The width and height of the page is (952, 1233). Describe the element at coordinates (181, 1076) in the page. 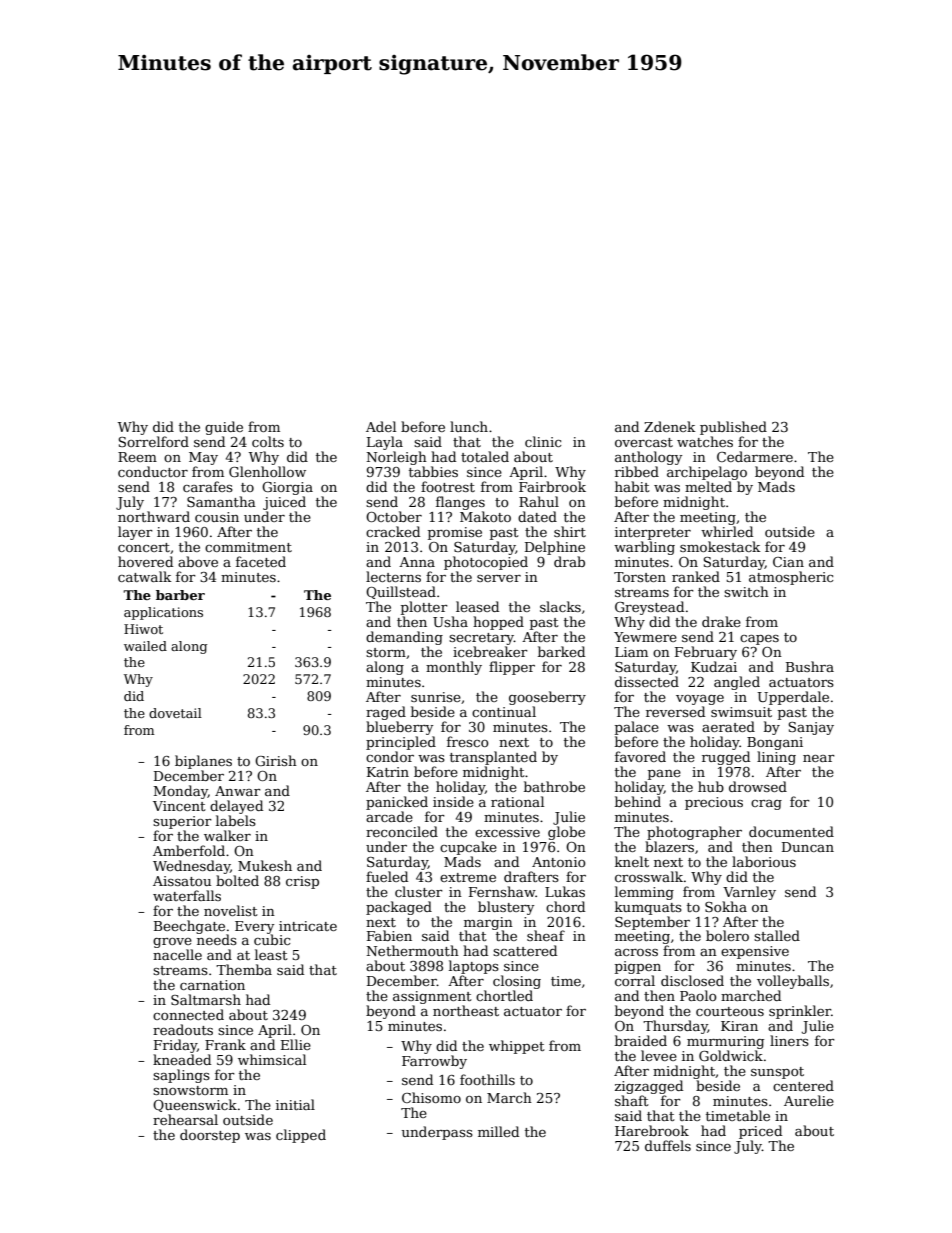

I see `saplings` at that location.
